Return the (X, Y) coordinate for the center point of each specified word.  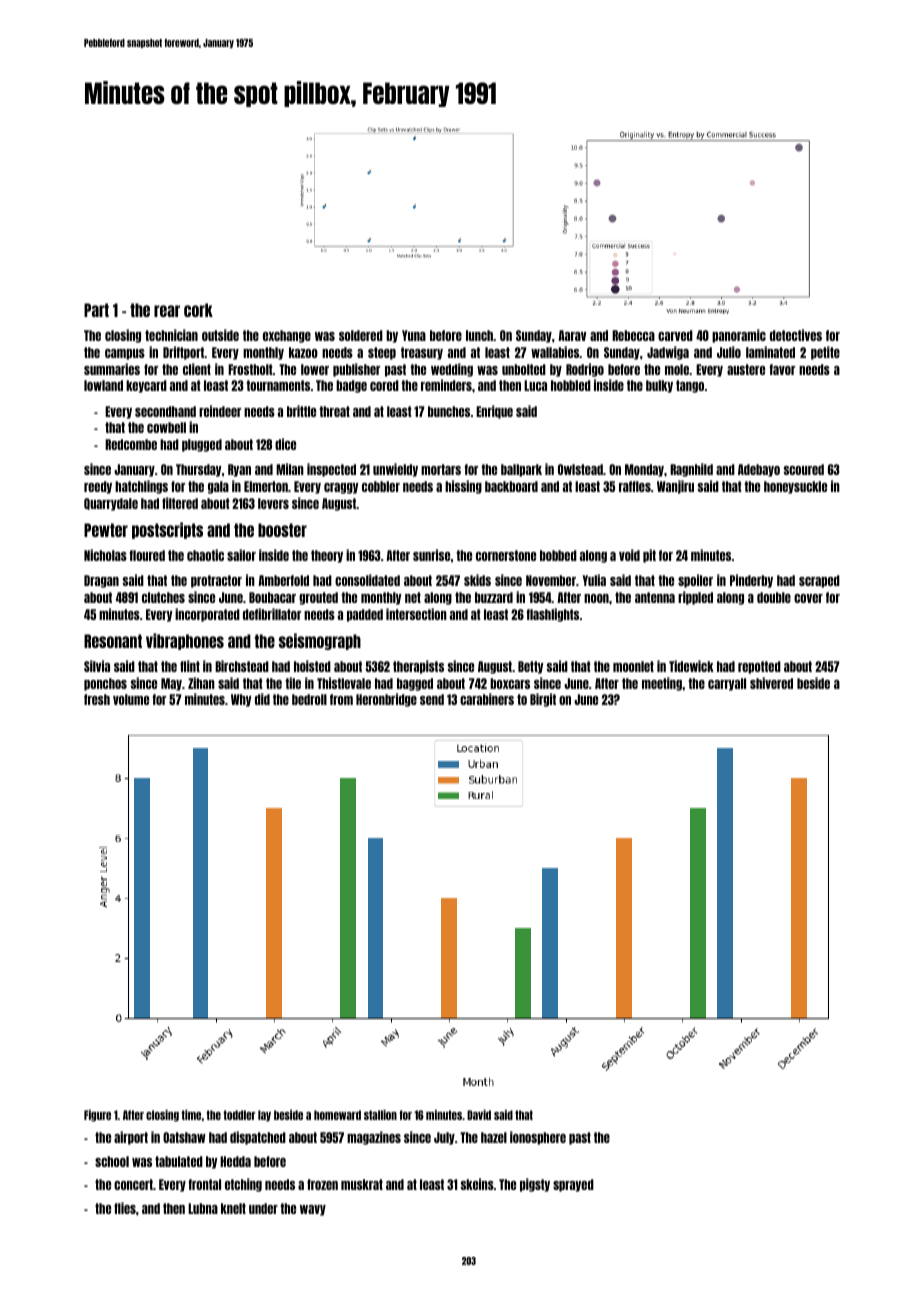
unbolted (524, 369)
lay (264, 1116)
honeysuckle (795, 487)
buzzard (494, 597)
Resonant (113, 641)
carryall (727, 684)
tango (690, 386)
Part (96, 310)
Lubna (203, 1208)
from (341, 699)
